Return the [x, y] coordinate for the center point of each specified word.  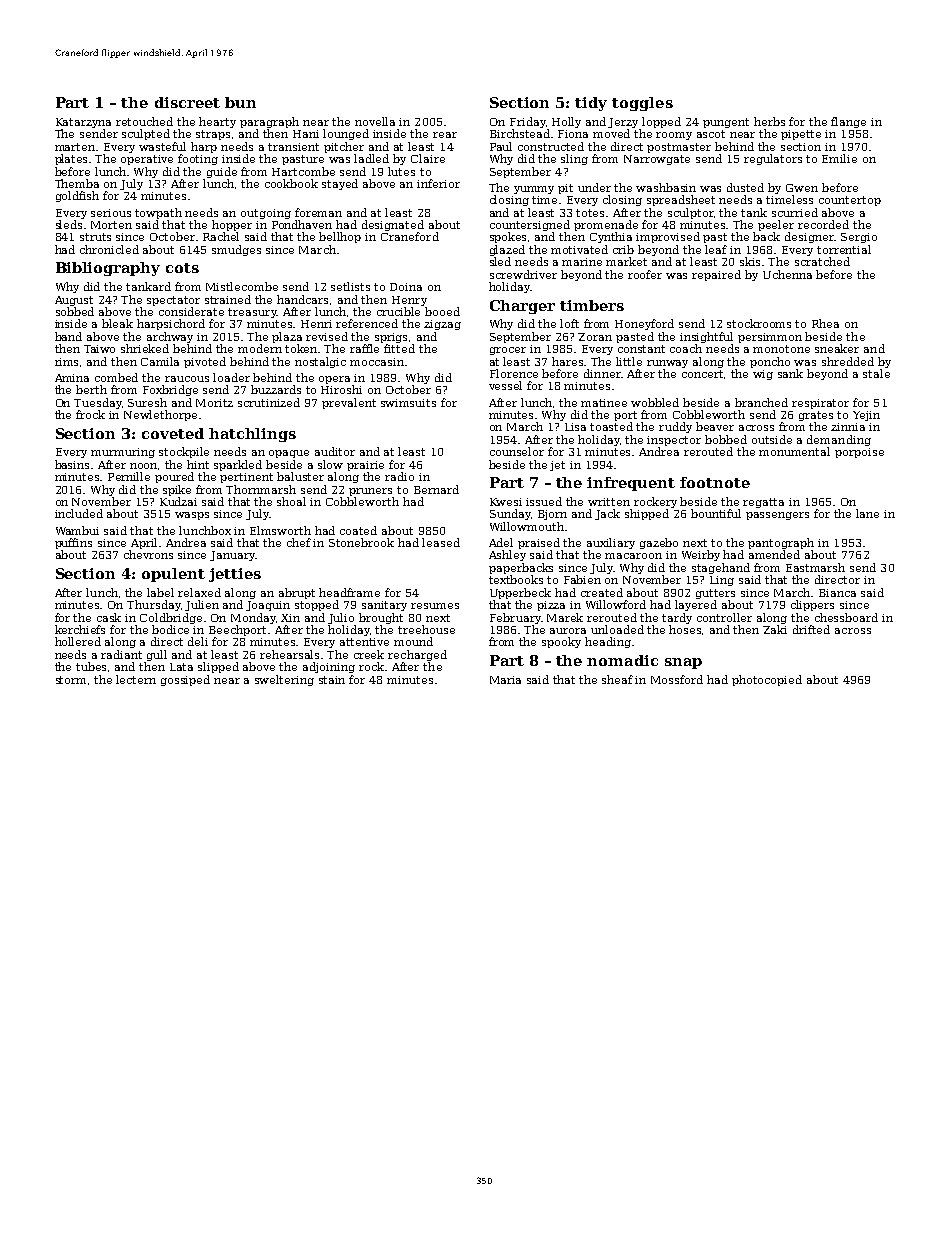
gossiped [185, 680]
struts [95, 237]
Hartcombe [303, 171]
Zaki [775, 629]
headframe [349, 592]
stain [332, 680]
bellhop [340, 237]
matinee [604, 403]
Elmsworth [280, 530]
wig [763, 375]
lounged [346, 134]
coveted [173, 433]
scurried [795, 212]
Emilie [839, 158]
